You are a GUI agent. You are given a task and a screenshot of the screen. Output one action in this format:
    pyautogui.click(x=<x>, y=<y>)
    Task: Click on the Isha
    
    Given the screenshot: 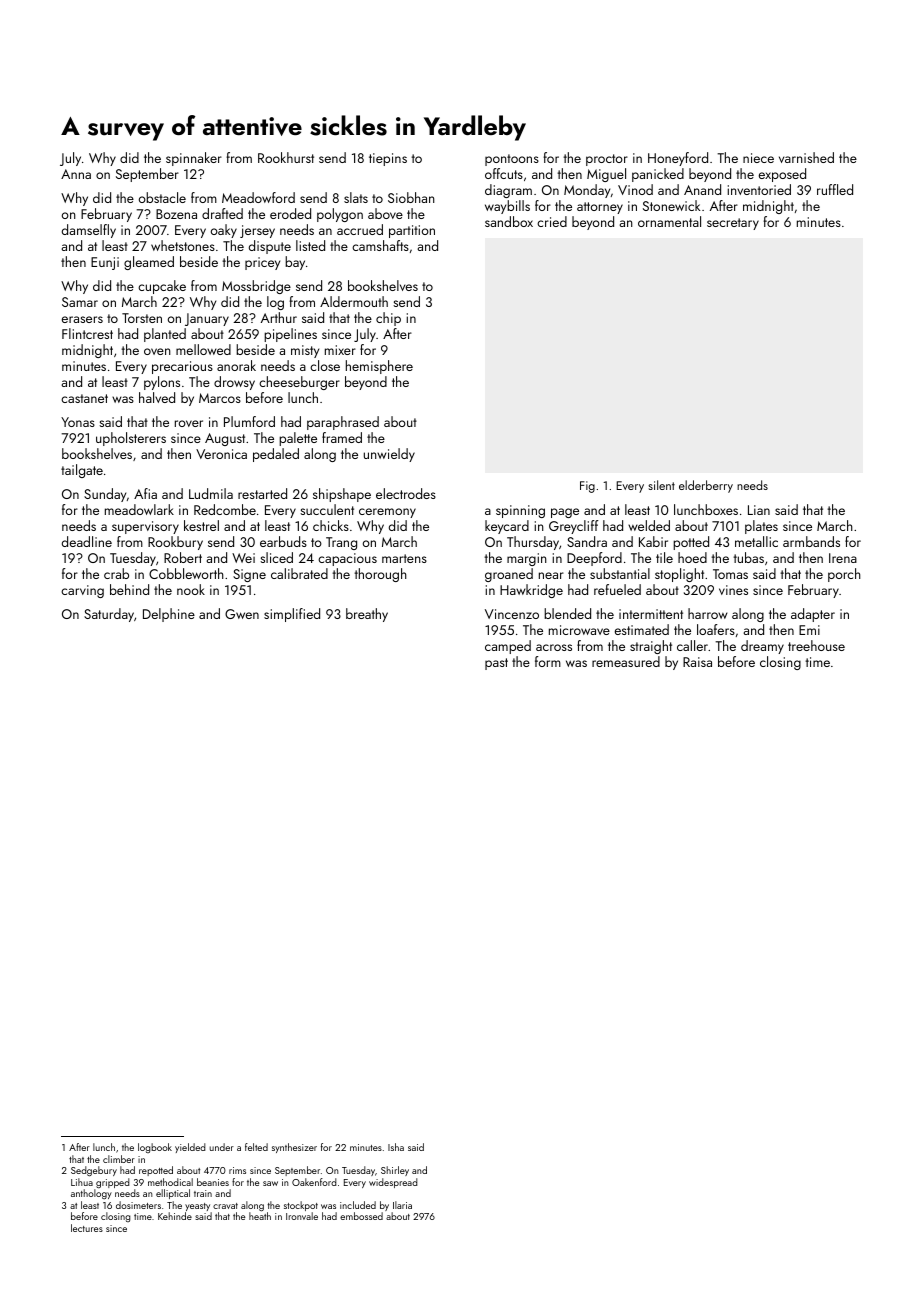 What is the action you would take?
    pyautogui.click(x=396, y=1147)
